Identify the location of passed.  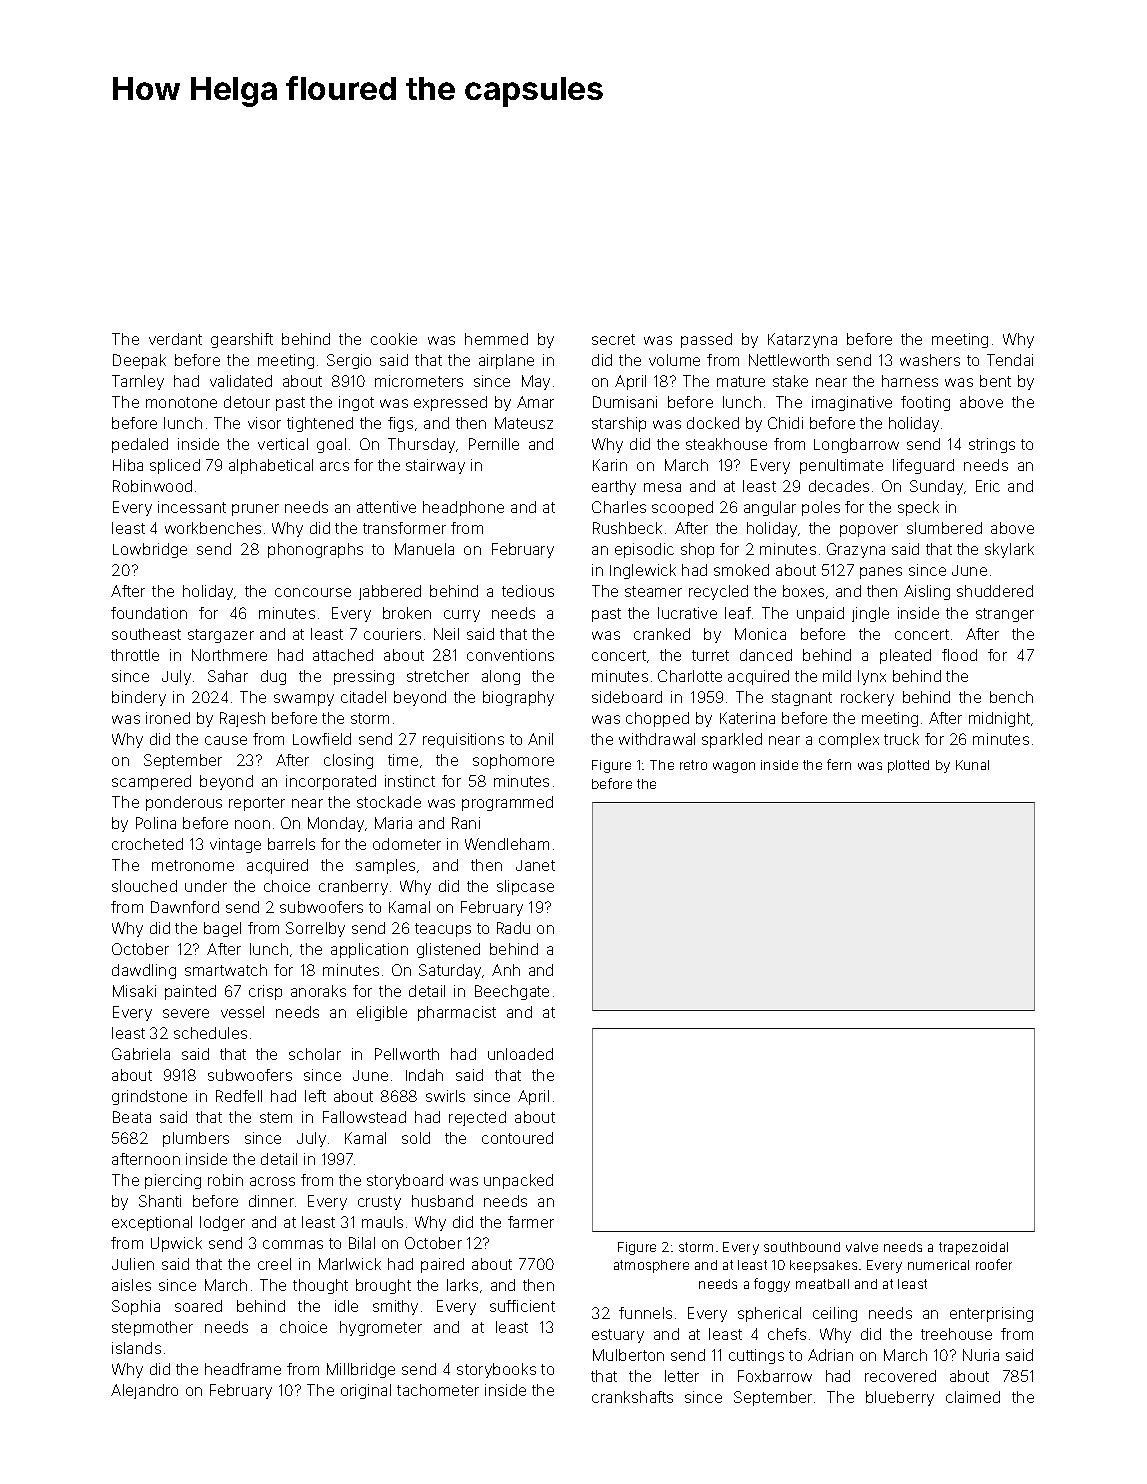
(706, 340).
